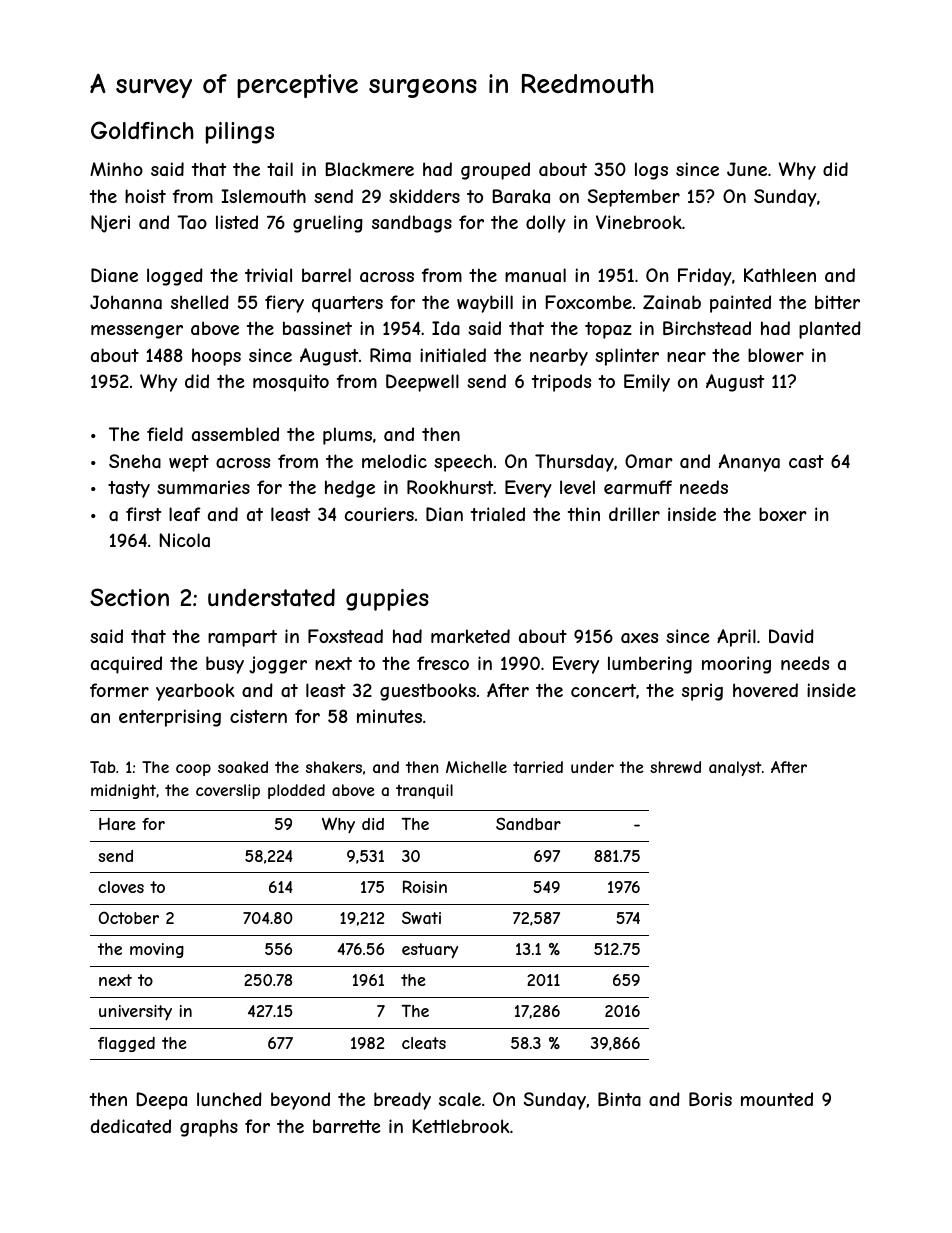 The image size is (952, 1233). What do you see at coordinates (735, 768) in the document?
I see `analyst` at bounding box center [735, 768].
